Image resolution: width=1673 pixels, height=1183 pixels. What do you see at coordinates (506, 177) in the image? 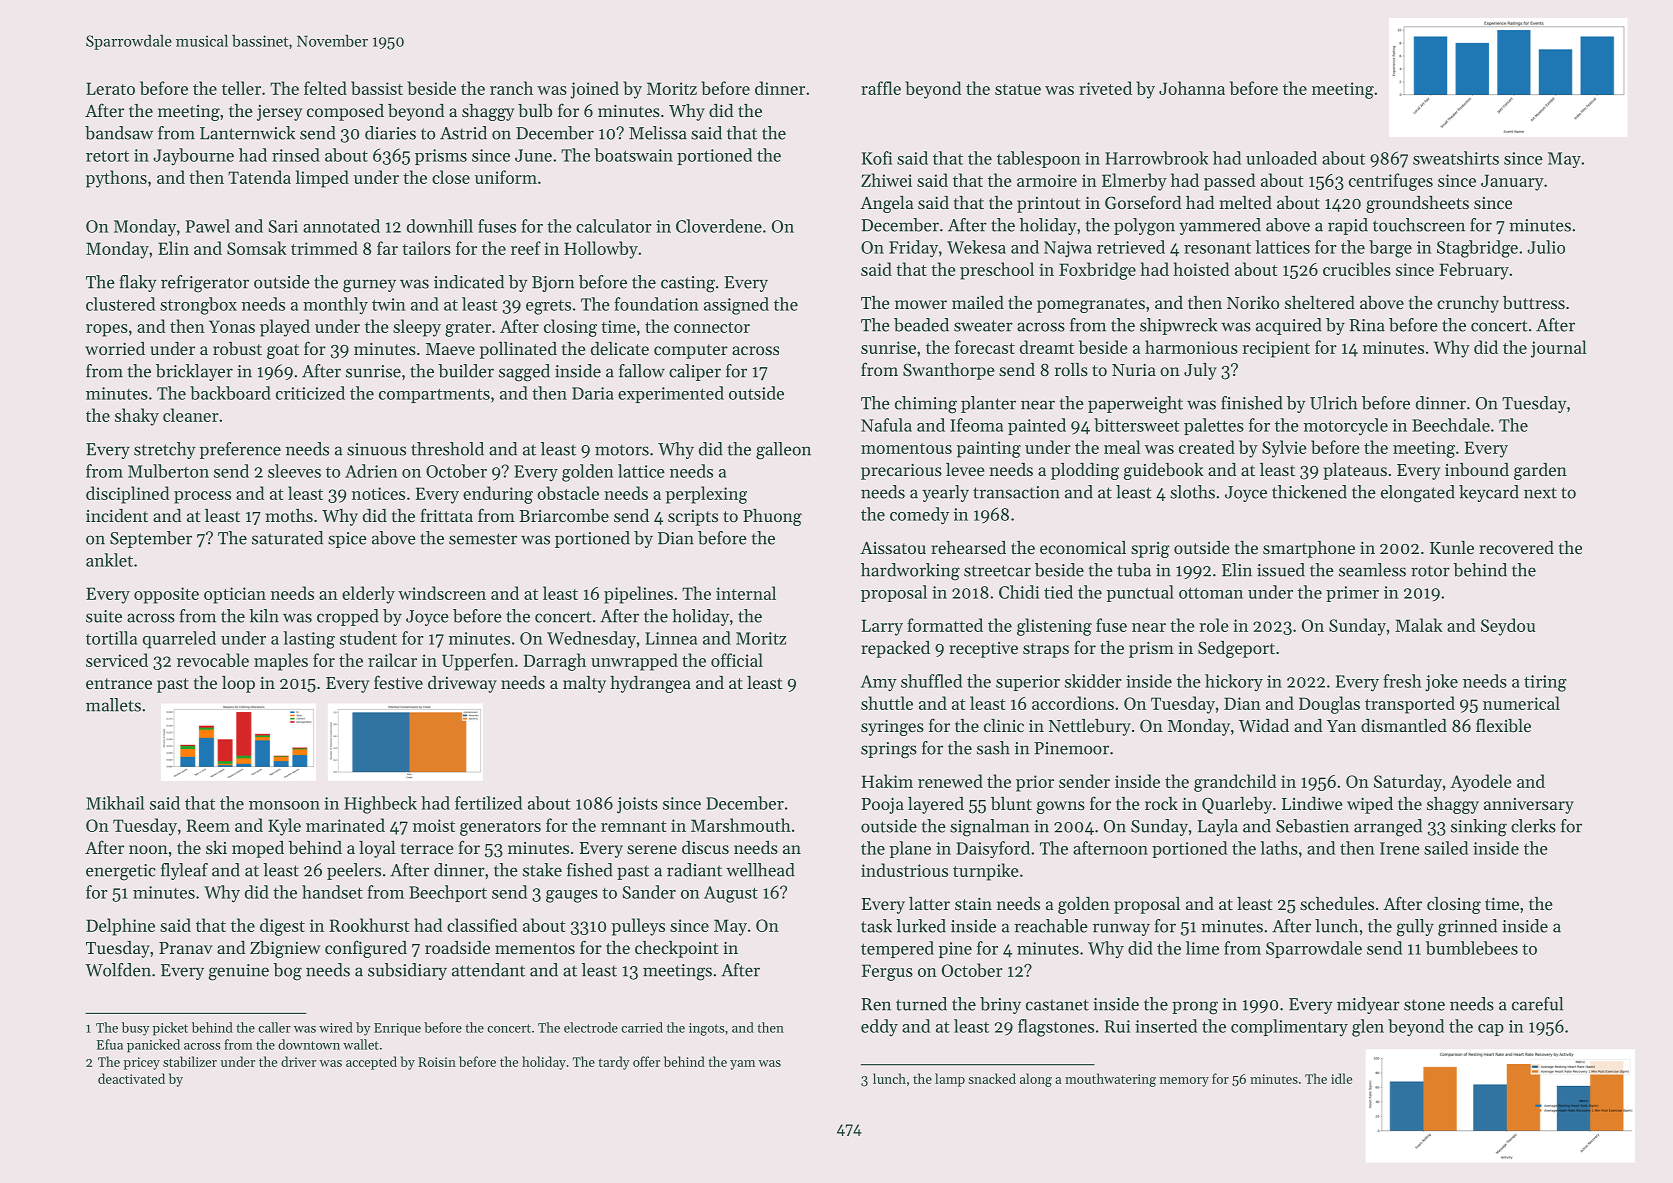
I see `uniform` at bounding box center [506, 177].
